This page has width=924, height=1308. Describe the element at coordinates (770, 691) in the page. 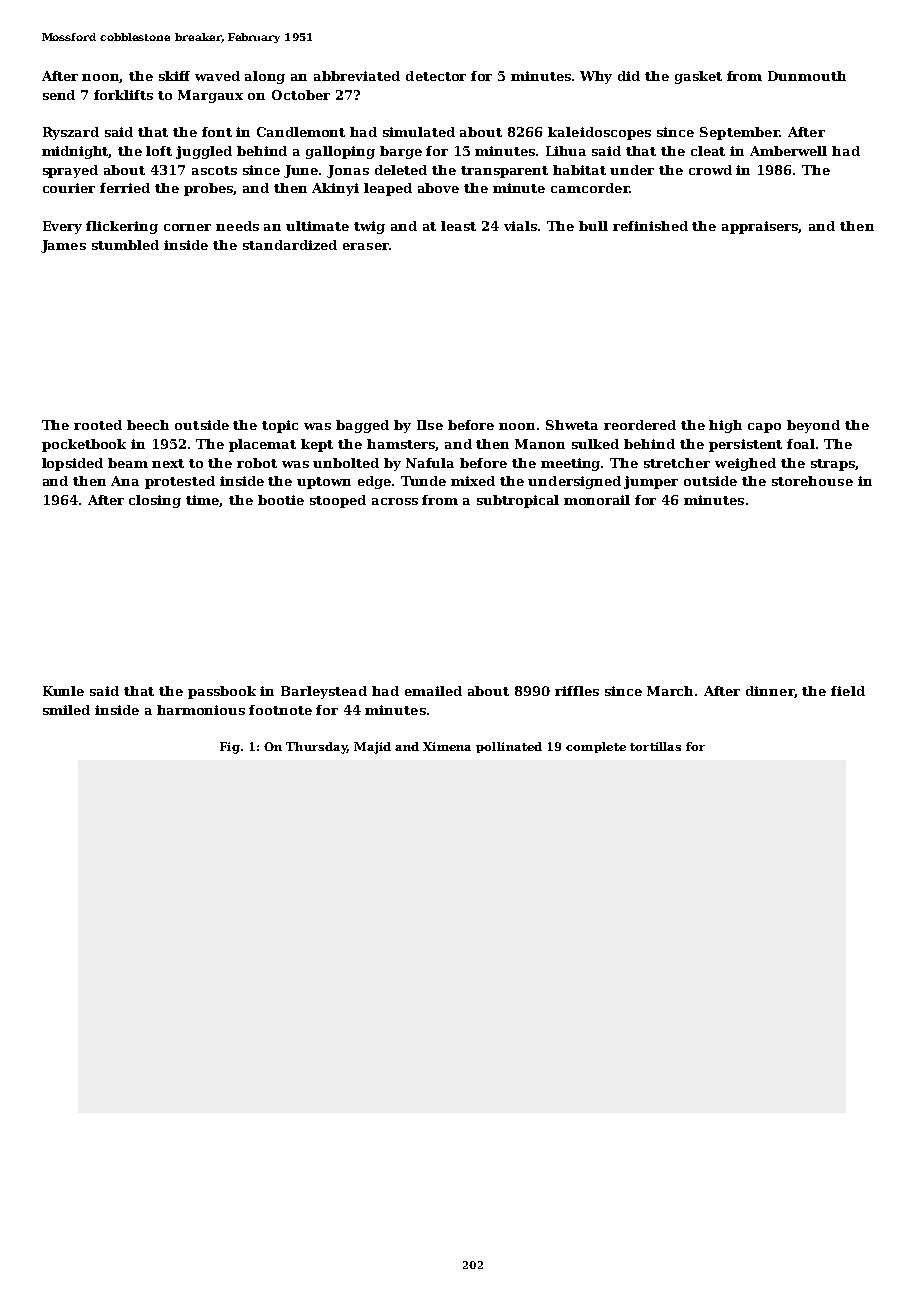

I see `dinner` at that location.
